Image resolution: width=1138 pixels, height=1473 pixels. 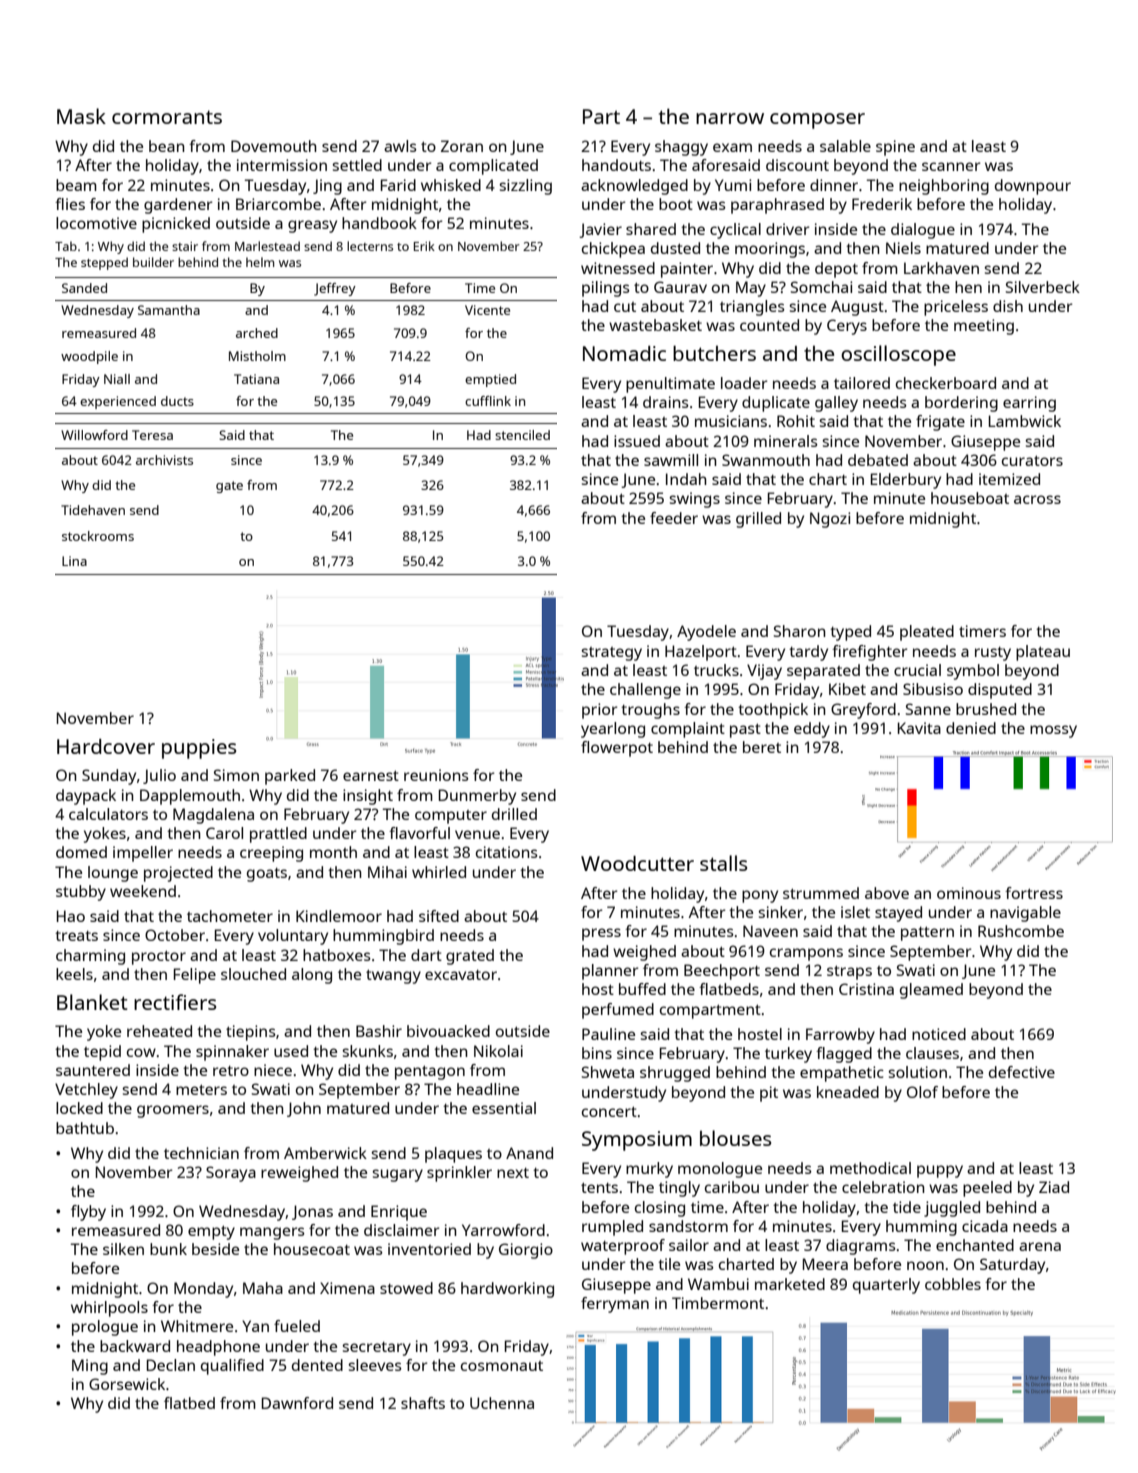 What do you see at coordinates (973, 672) in the screenshot?
I see `symbol` at bounding box center [973, 672].
